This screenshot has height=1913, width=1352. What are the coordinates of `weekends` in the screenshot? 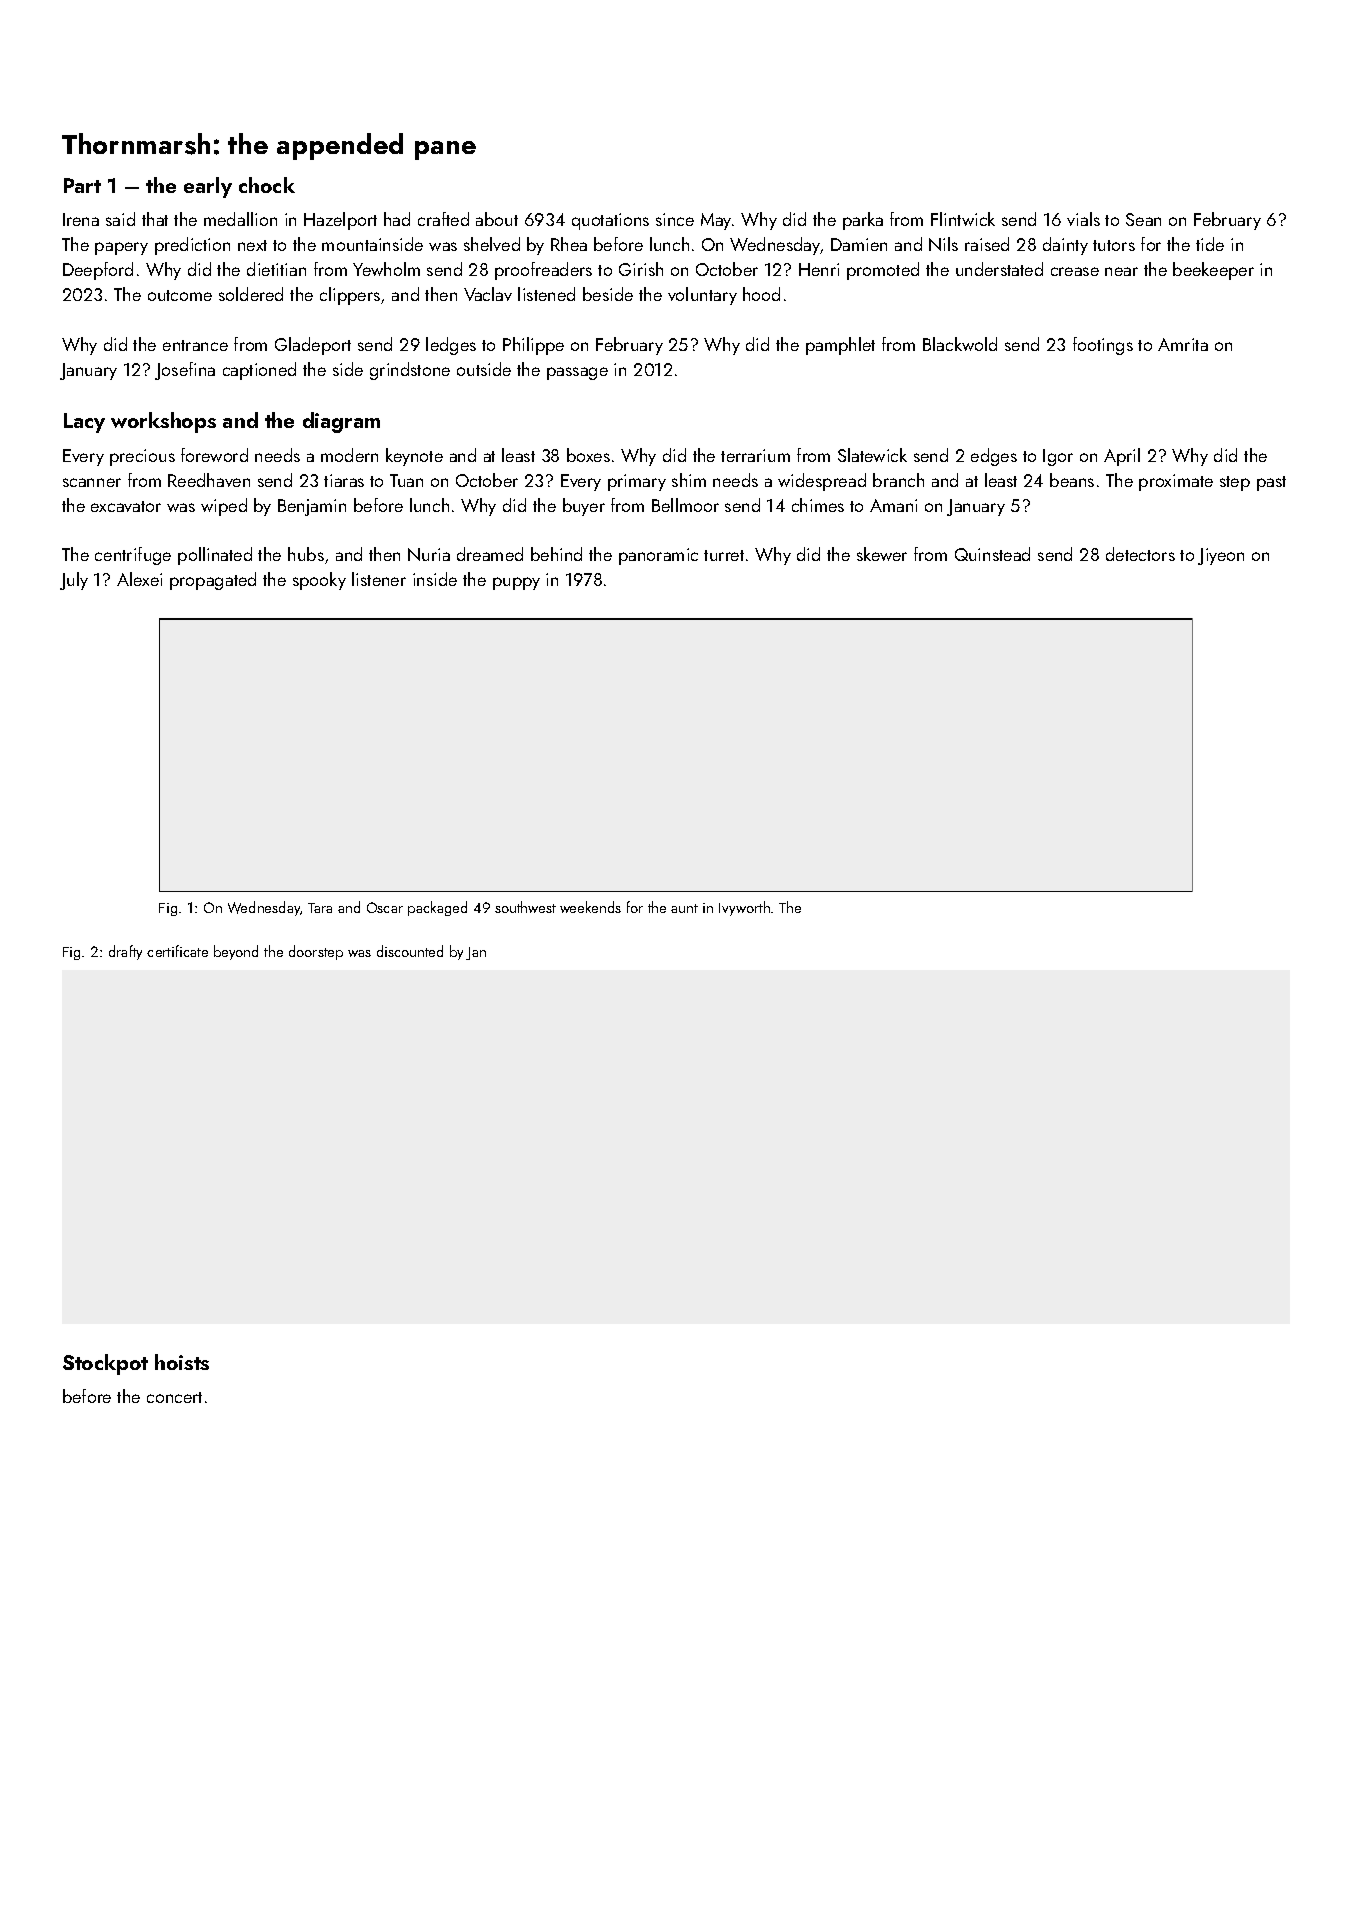 It's located at (590, 907).
